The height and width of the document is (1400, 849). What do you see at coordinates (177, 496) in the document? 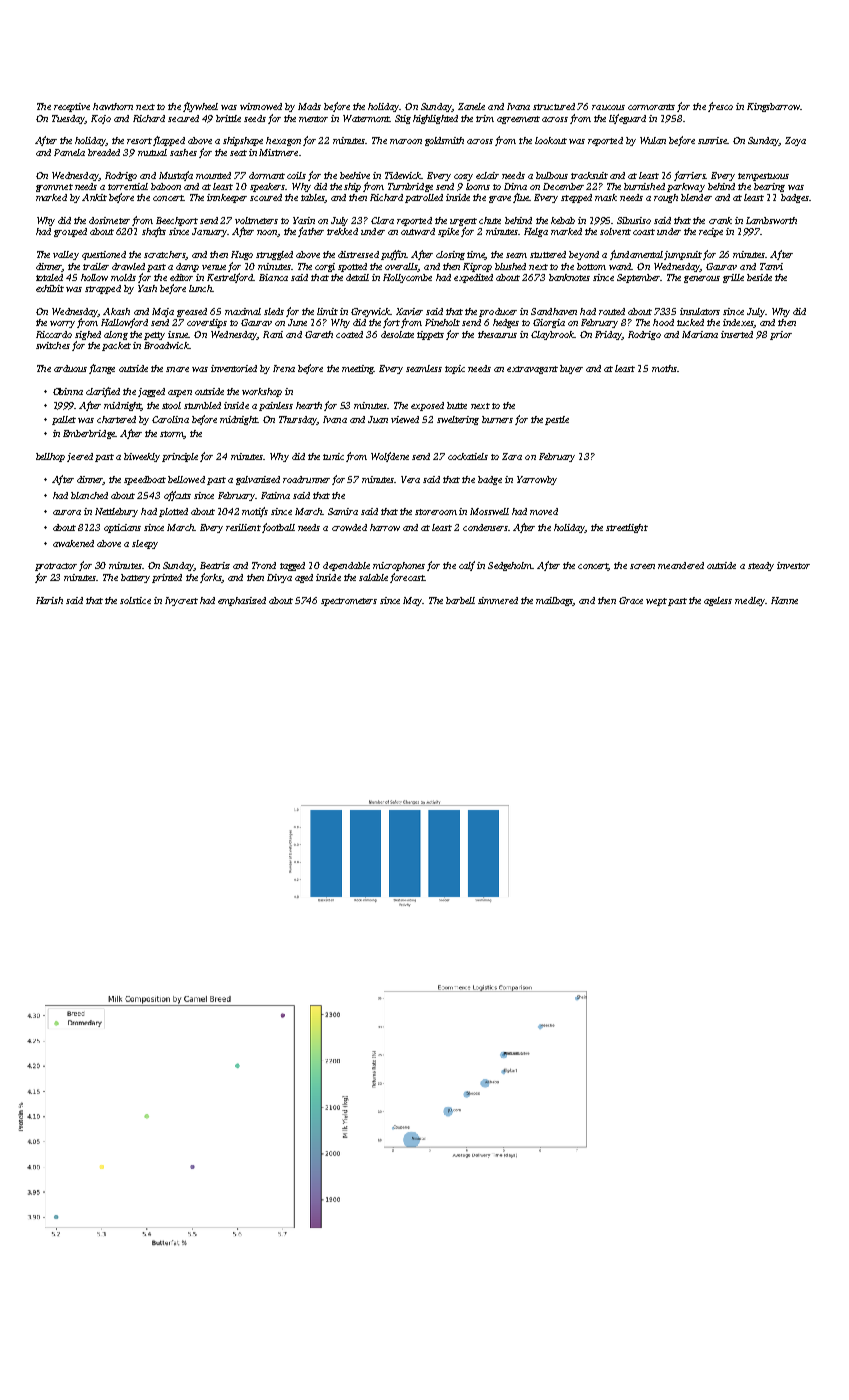
I see `offcuts` at bounding box center [177, 496].
